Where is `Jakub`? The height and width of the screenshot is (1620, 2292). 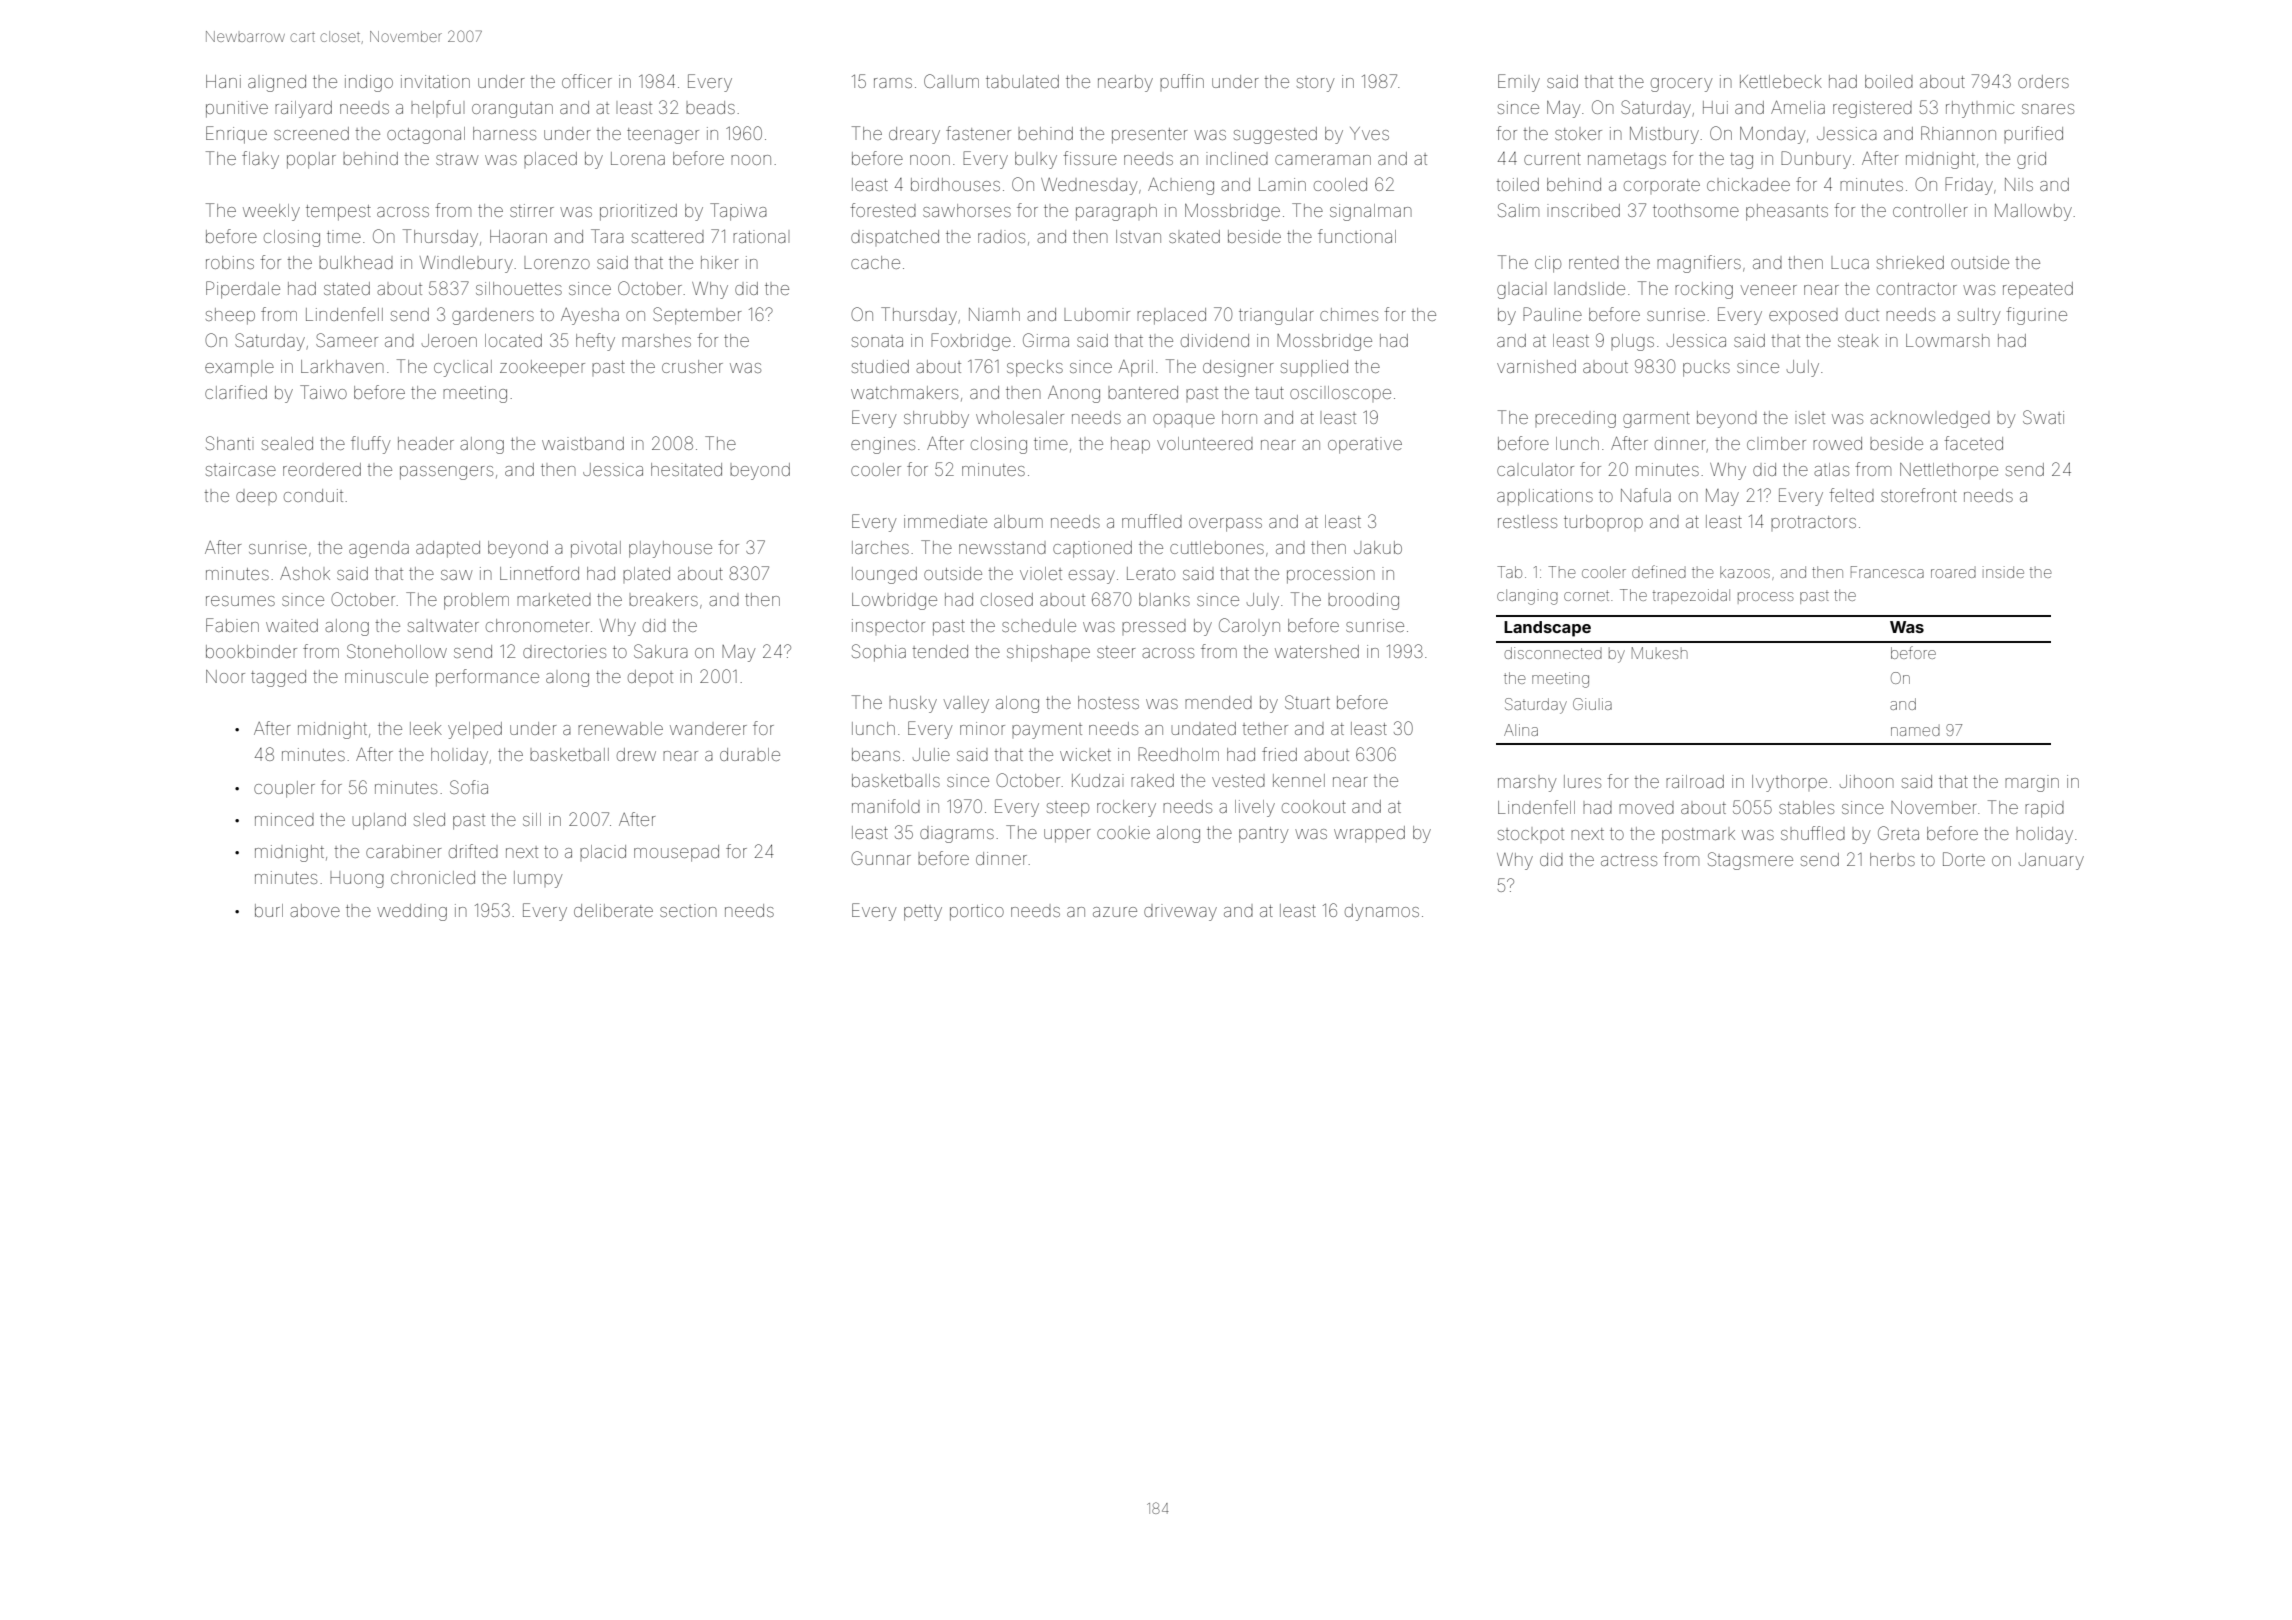 Jakub is located at coordinates (1378, 547).
